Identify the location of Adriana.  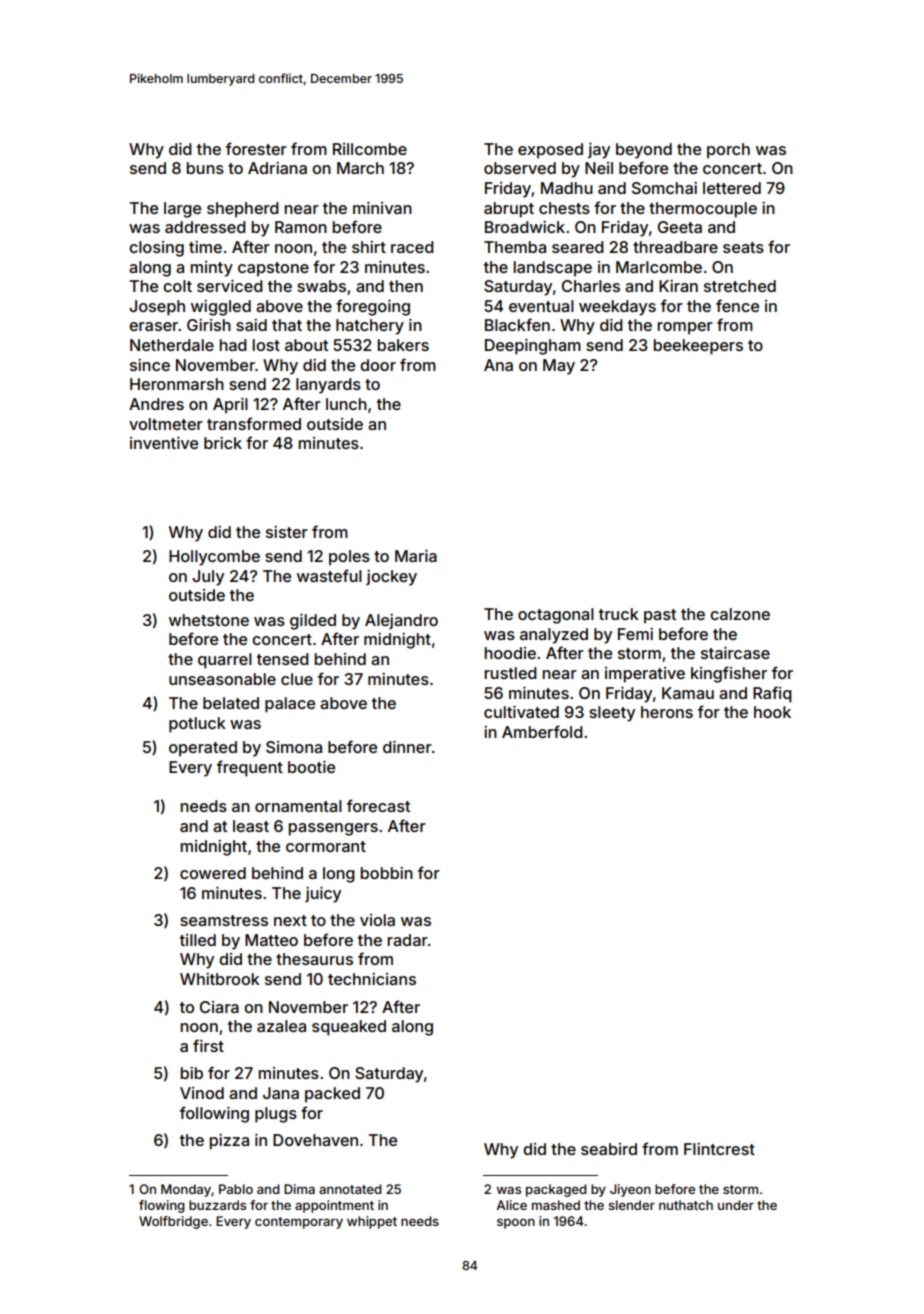
(277, 168).
